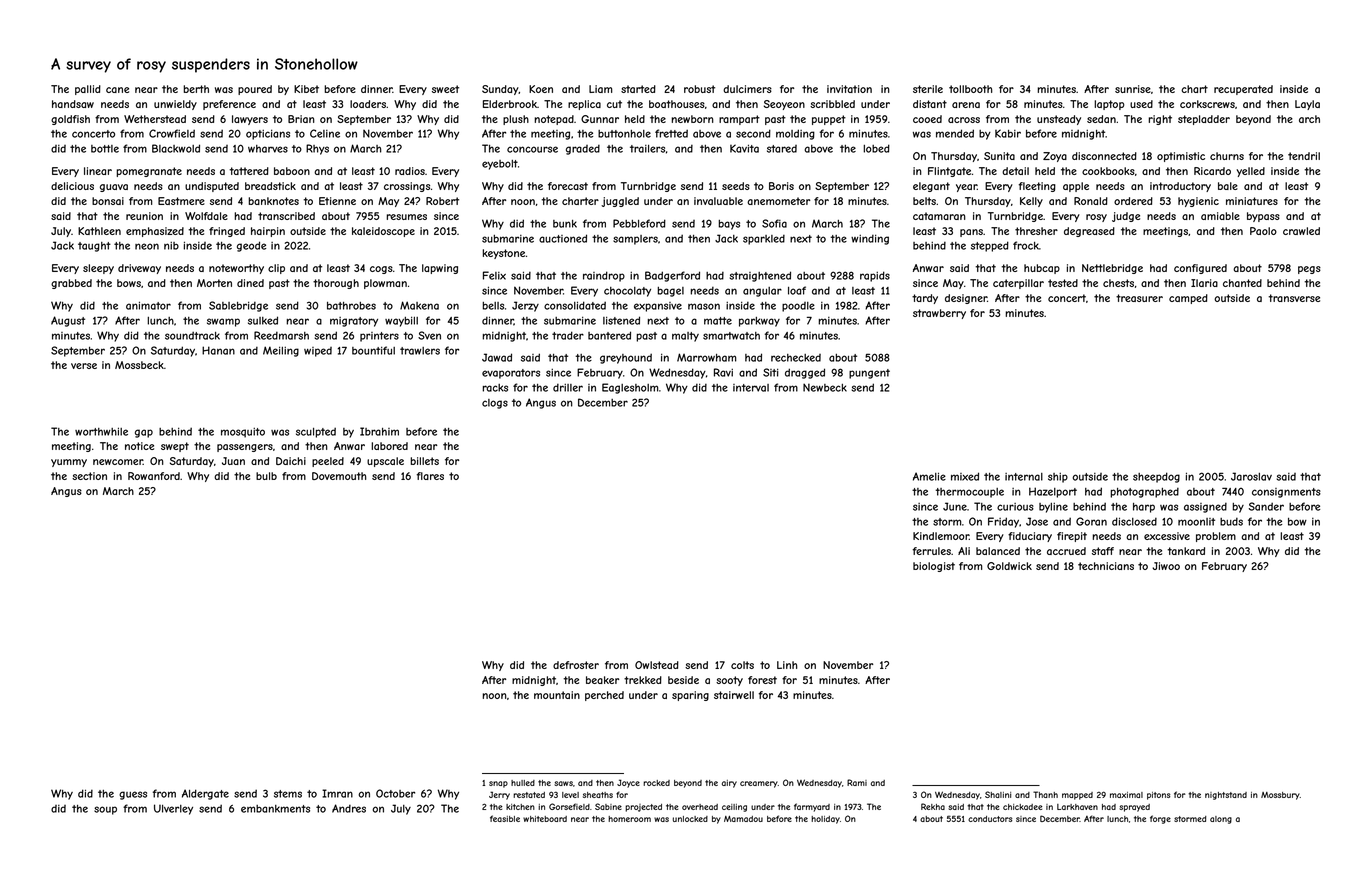 The width and height of the screenshot is (1372, 887). What do you see at coordinates (306, 89) in the screenshot?
I see `Kibet` at bounding box center [306, 89].
